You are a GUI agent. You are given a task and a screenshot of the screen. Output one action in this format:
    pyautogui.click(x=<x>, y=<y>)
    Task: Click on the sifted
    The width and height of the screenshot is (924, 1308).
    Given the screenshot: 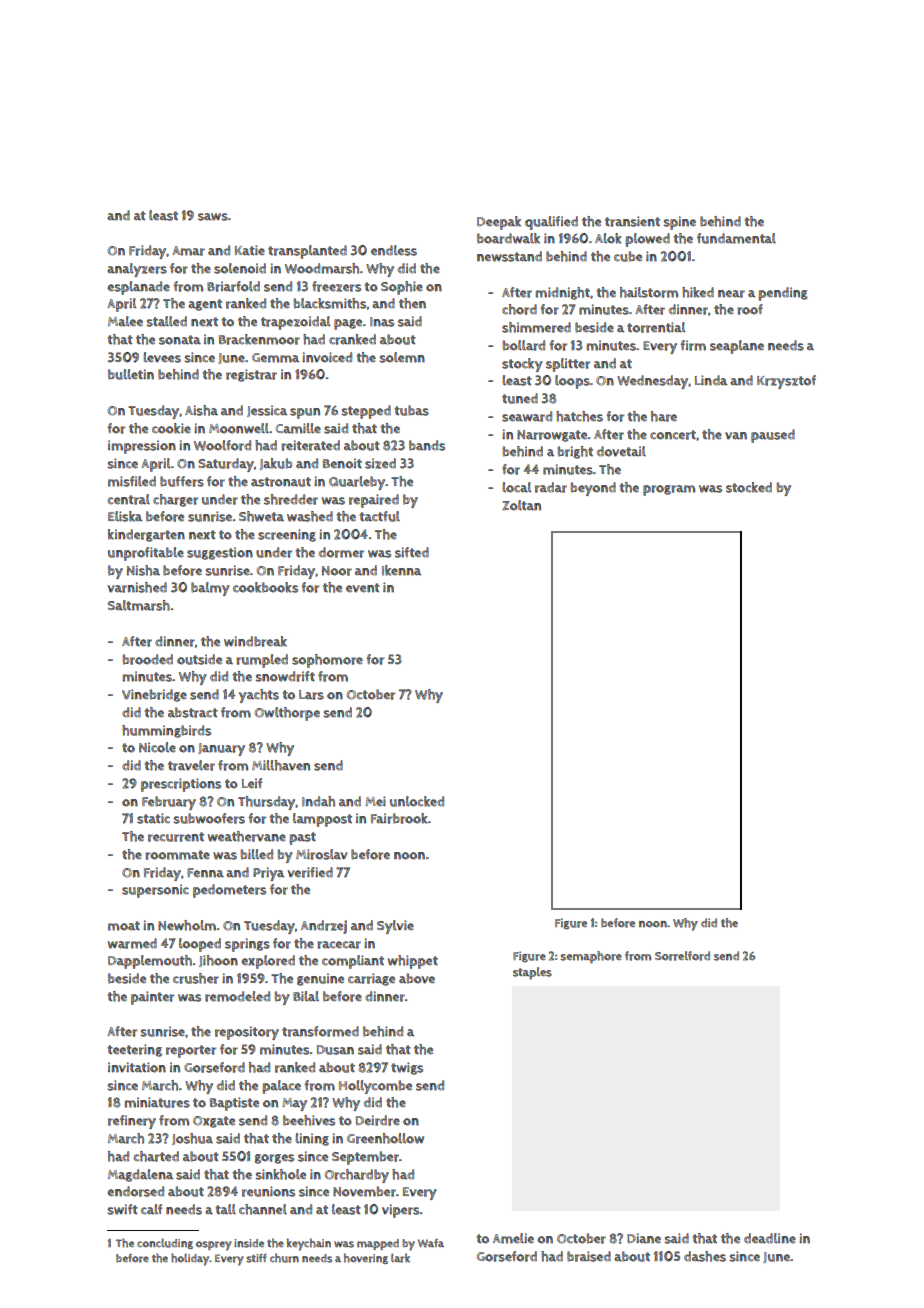 What is the action you would take?
    pyautogui.click(x=412, y=552)
